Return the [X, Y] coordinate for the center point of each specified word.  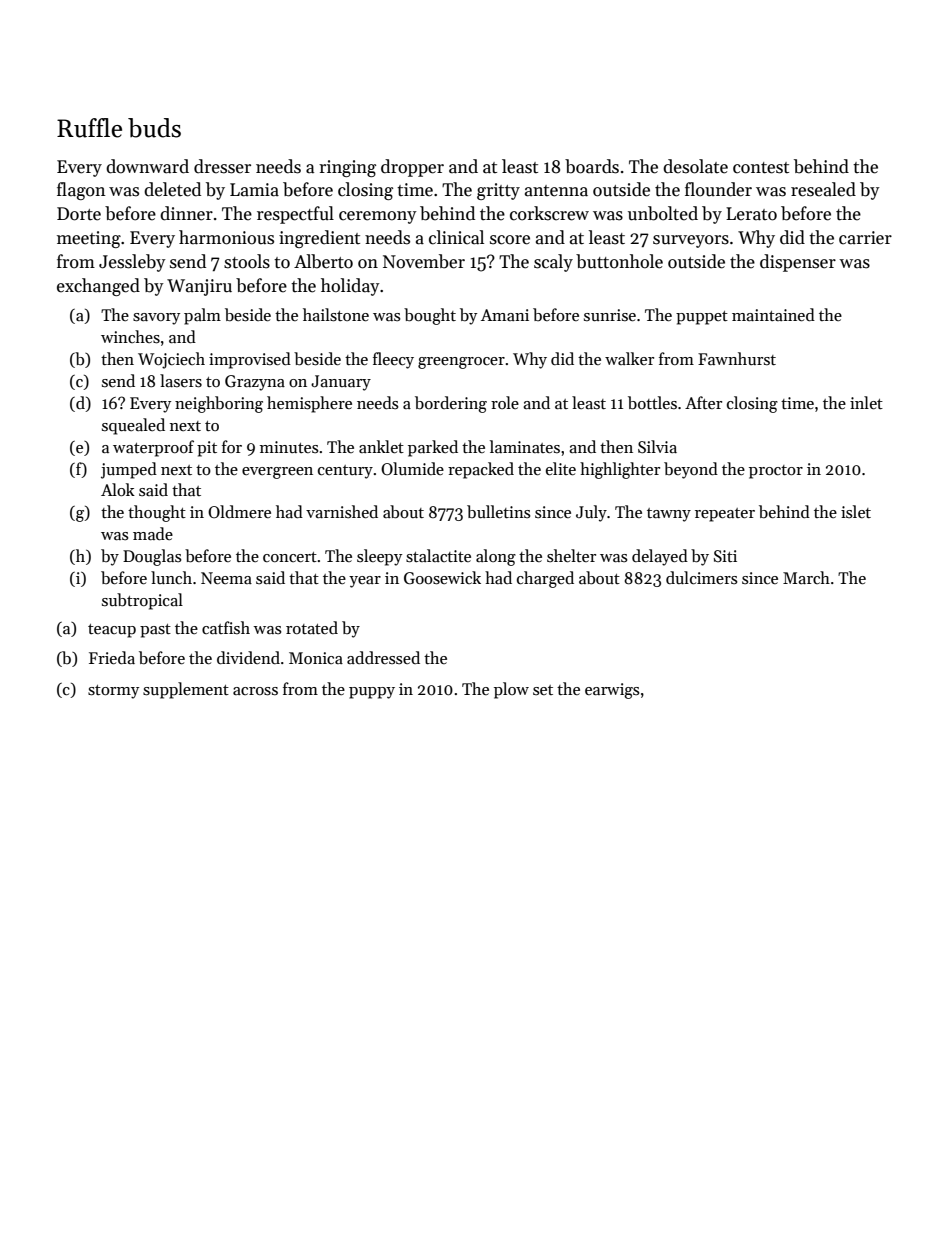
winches [130, 337]
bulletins [499, 511]
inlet [866, 402]
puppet [702, 318]
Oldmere [239, 511]
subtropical [142, 601]
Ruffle [89, 128]
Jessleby [132, 263]
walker [629, 358]
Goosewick [442, 578]
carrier [865, 238]
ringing [347, 168]
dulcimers [702, 577]
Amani [505, 315]
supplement [186, 690]
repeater [725, 515]
